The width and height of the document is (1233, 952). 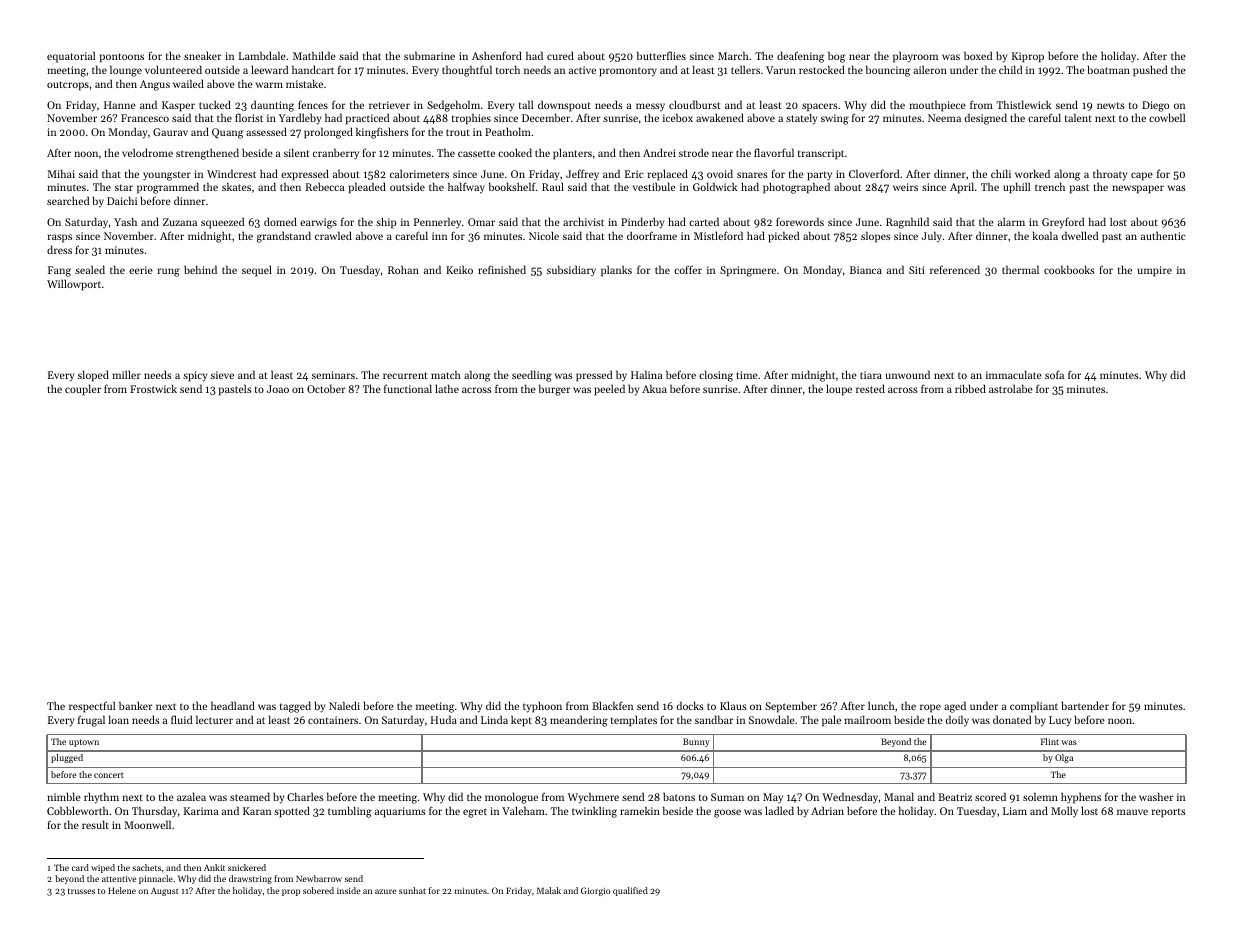 I want to click on Cobbleworth, so click(x=78, y=810).
